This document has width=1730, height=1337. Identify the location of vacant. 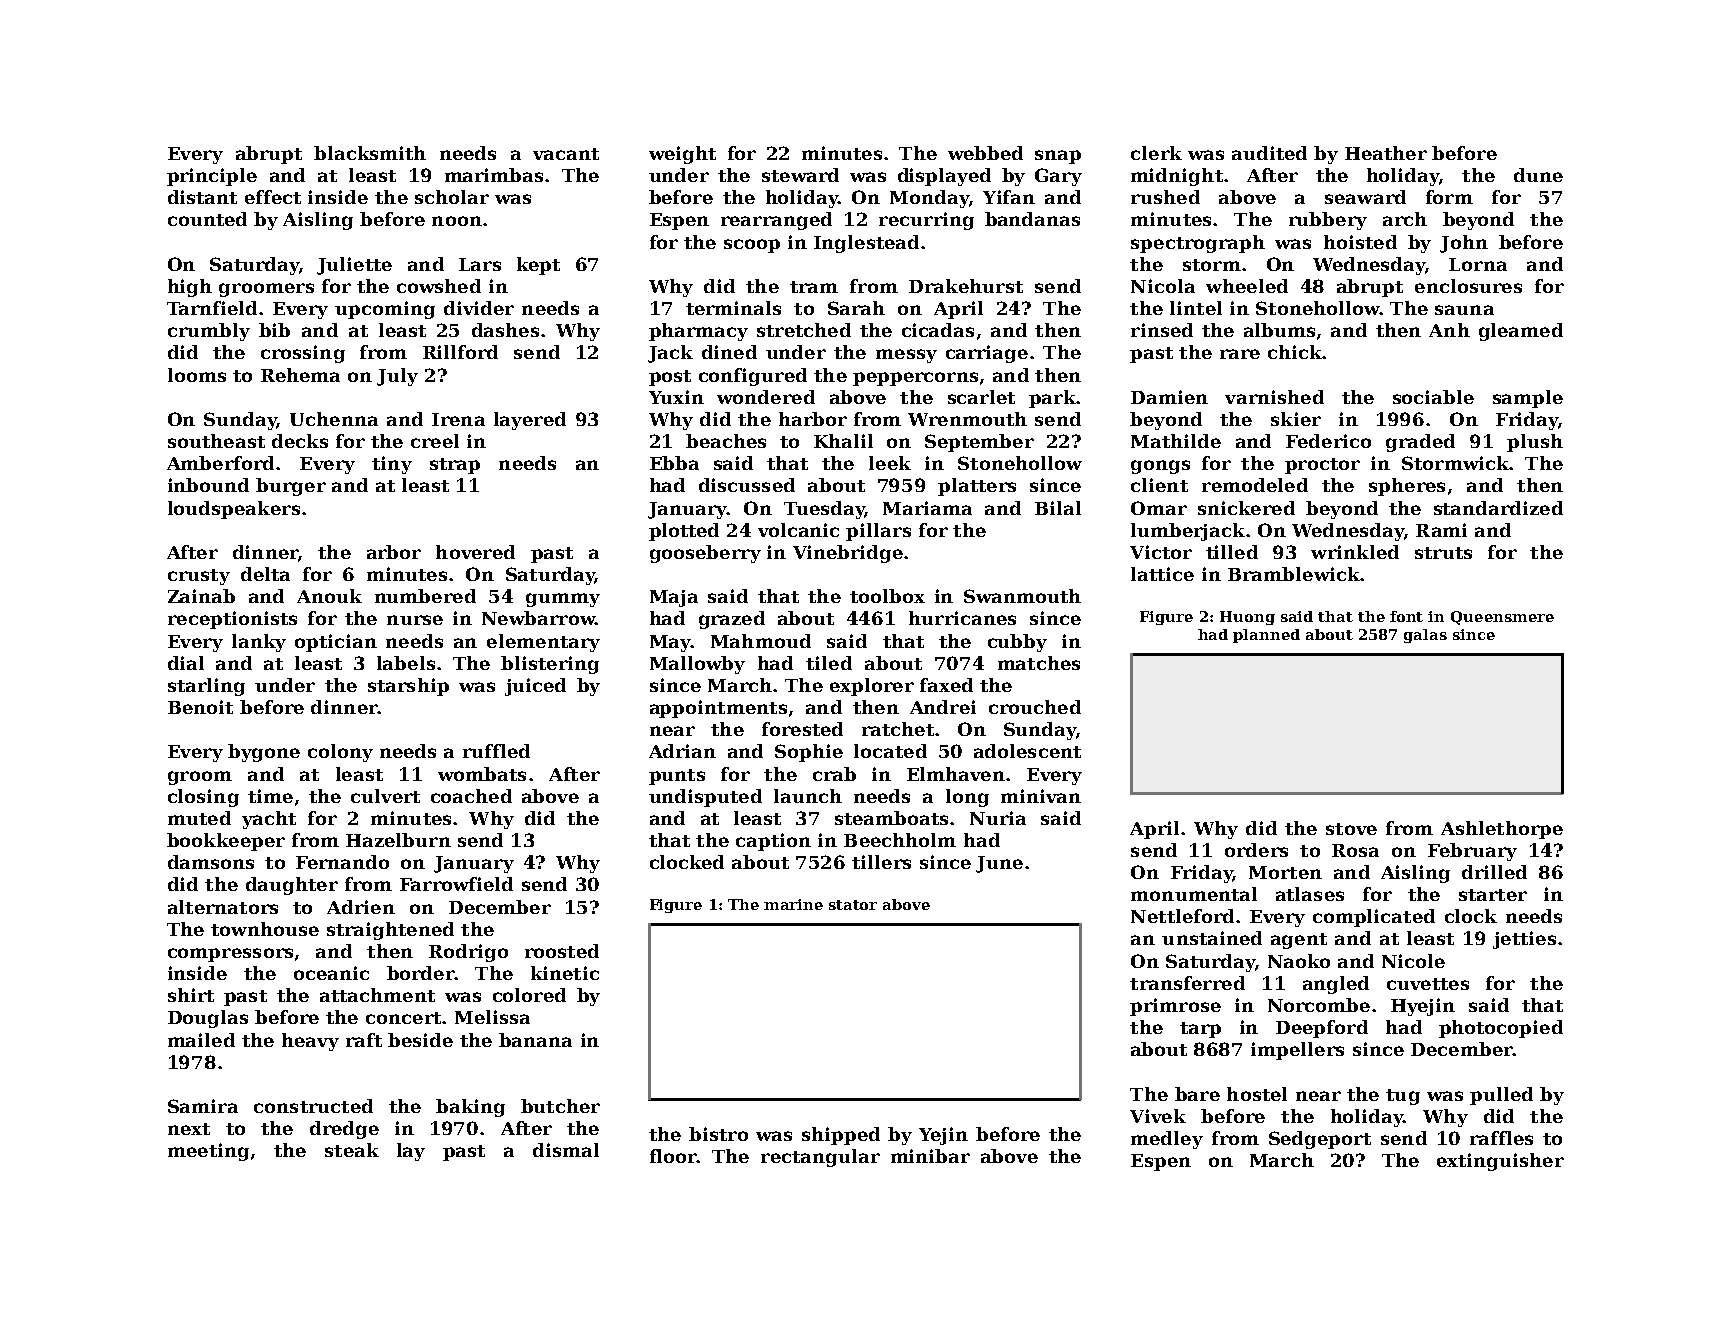
(566, 154).
